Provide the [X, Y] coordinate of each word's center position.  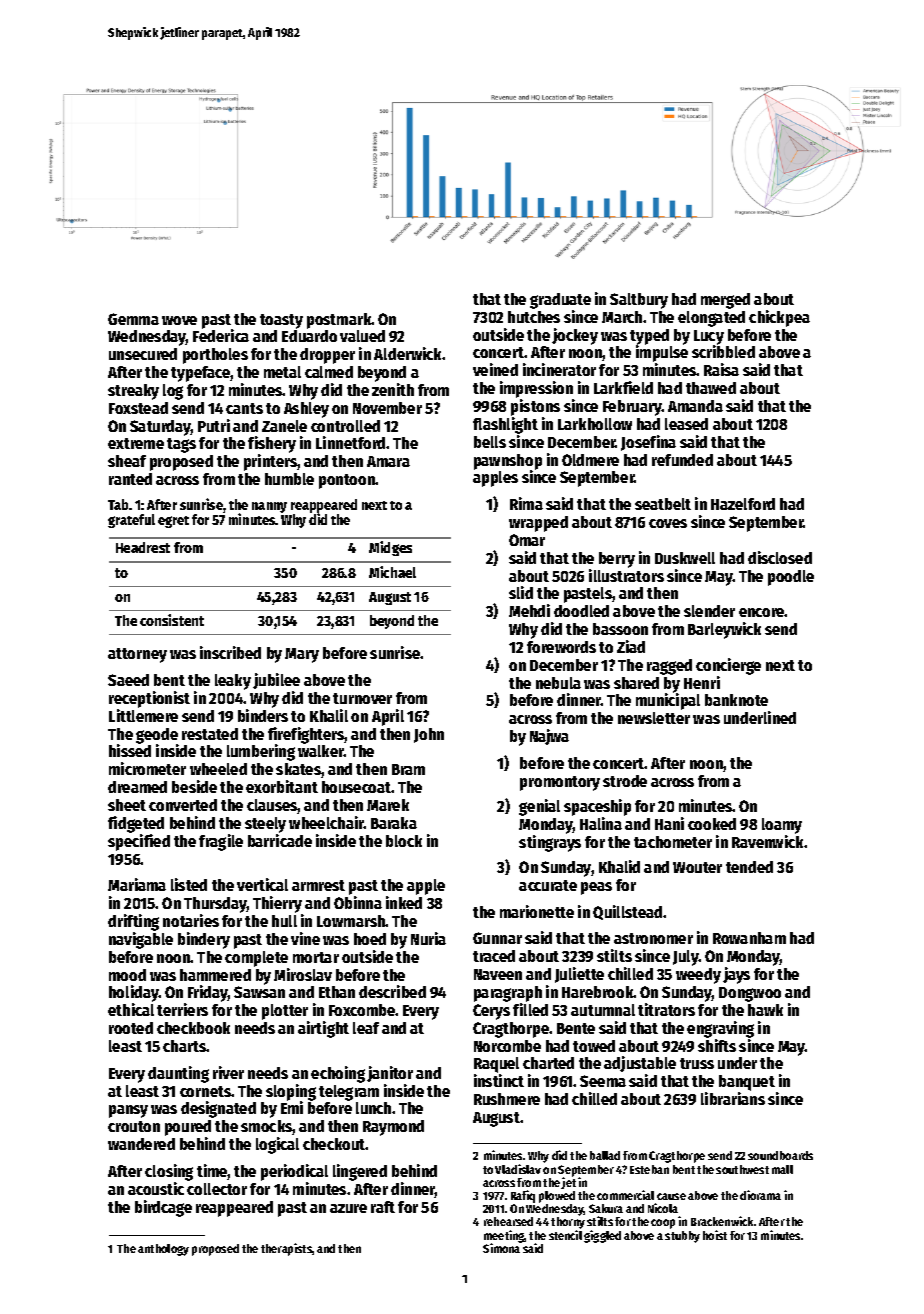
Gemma [133, 319]
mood [127, 975]
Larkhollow [595, 424]
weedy [698, 976]
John [429, 735]
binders [263, 715]
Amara [388, 461]
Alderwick [408, 353]
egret [173, 522]
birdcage [163, 1208]
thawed [711, 388]
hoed [370, 939]
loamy [782, 826]
